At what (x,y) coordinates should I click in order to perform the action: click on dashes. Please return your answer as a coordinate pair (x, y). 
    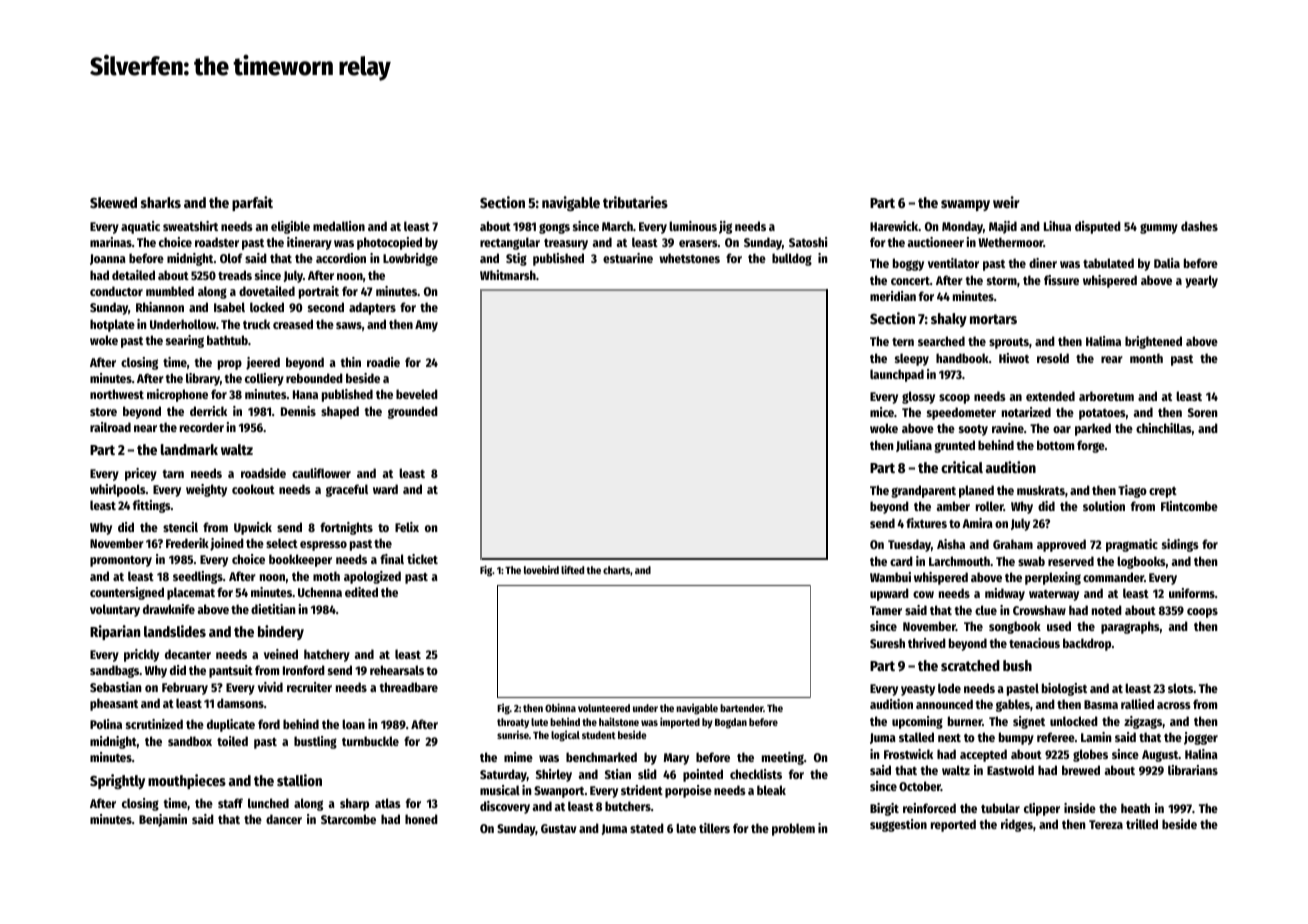
    Looking at the image, I should click on (1199, 226).
